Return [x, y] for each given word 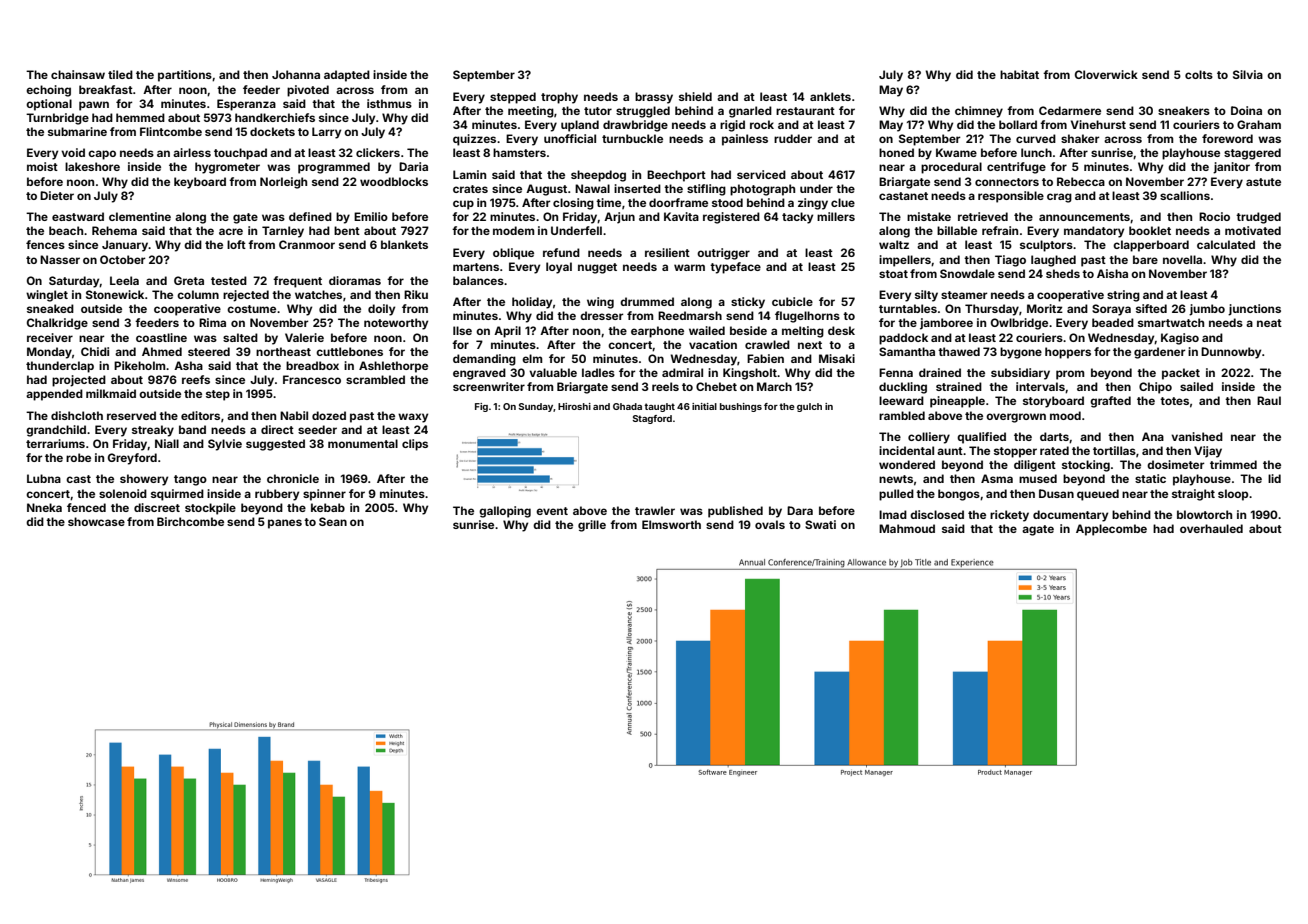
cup [463, 205]
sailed [1196, 386]
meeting [531, 112]
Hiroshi [574, 406]
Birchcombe [190, 521]
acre [231, 231]
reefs [196, 379]
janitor [1231, 168]
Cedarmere [1070, 110]
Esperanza [246, 105]
